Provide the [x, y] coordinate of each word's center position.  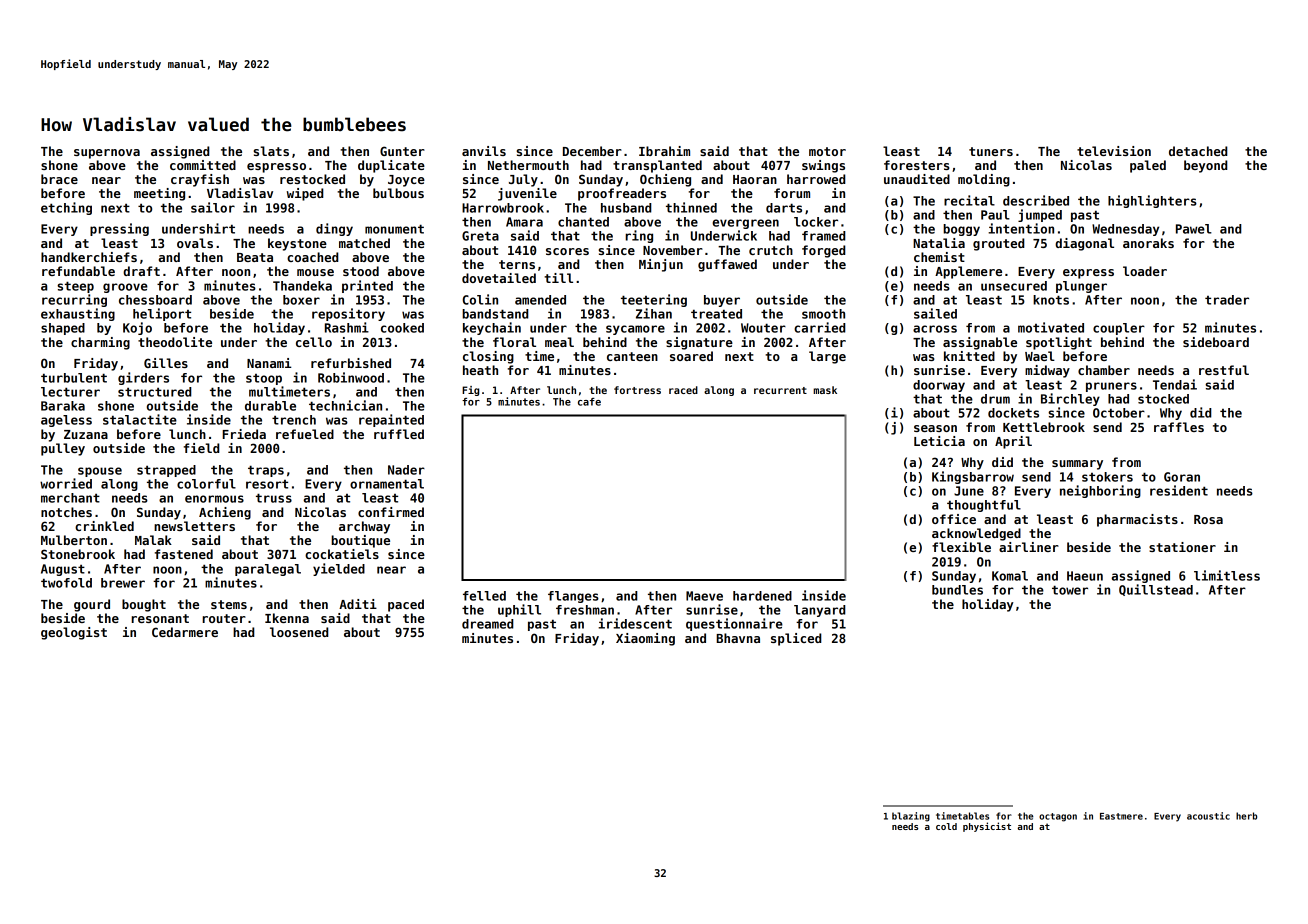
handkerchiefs [89, 257]
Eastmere [1121, 816]
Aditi [358, 604]
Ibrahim [664, 151]
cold [946, 826]
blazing [911, 817]
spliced [796, 639]
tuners [991, 151]
